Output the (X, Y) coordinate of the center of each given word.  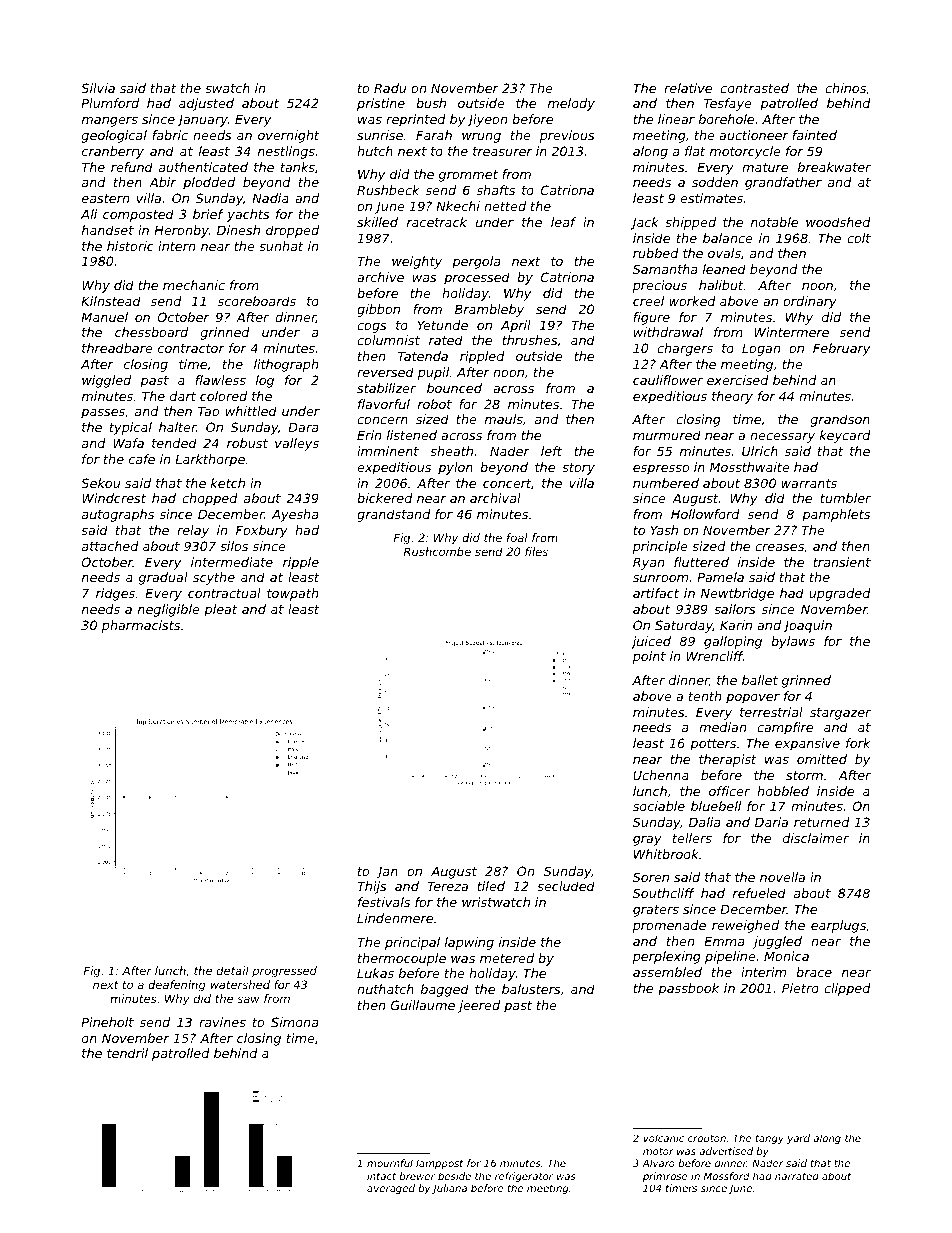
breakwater (834, 167)
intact (381, 1176)
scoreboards (257, 301)
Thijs (372, 887)
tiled (491, 886)
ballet (760, 680)
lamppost (440, 1164)
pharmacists (141, 626)
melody (571, 104)
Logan (761, 349)
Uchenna (661, 775)
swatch (227, 88)
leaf (563, 222)
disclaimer (816, 838)
